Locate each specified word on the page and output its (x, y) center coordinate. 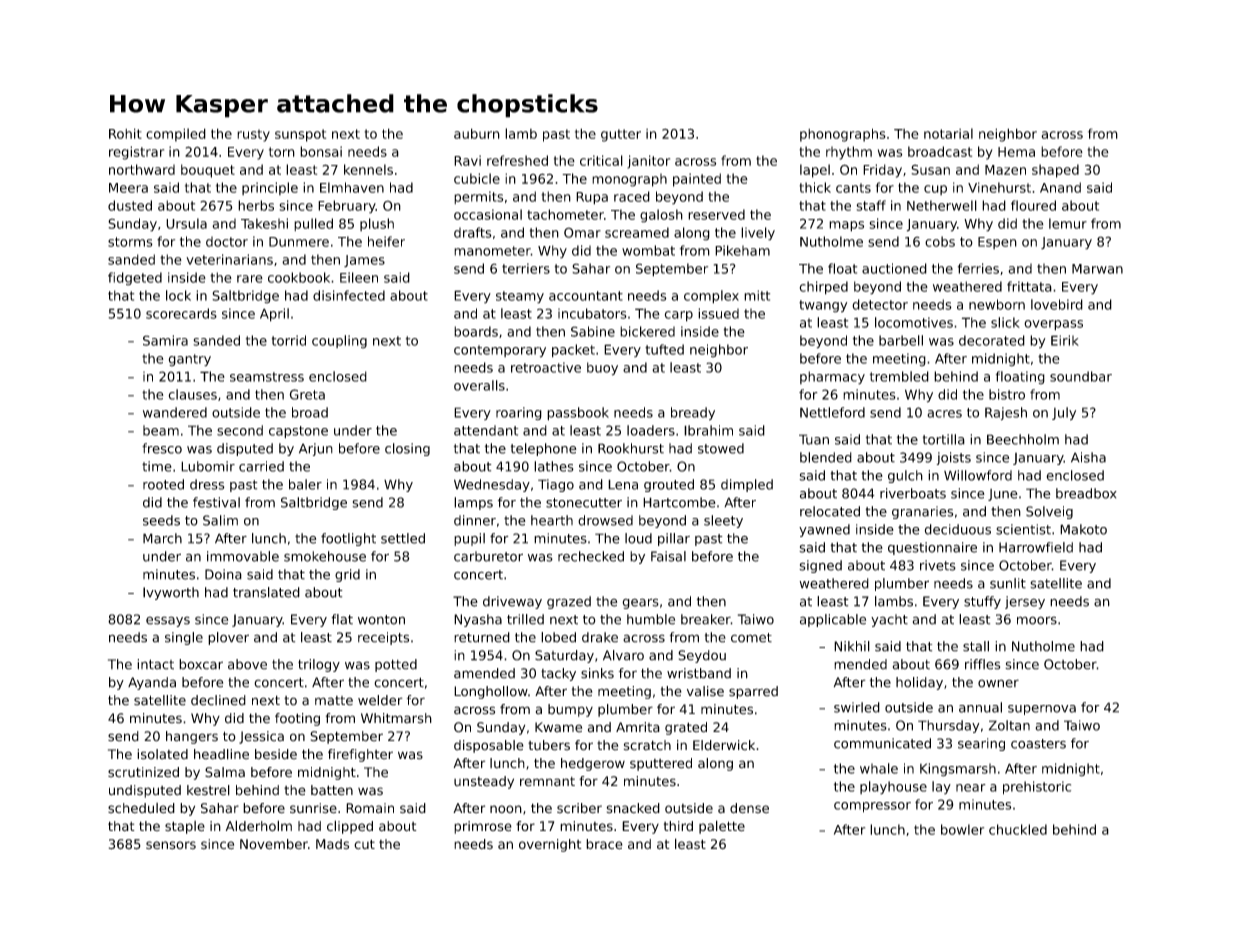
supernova (1042, 710)
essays (168, 621)
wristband (699, 673)
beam (161, 430)
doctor (227, 241)
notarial (948, 133)
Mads (332, 844)
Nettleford (832, 412)
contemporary (500, 351)
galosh (661, 216)
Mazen (1005, 170)
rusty (253, 135)
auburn (477, 133)
